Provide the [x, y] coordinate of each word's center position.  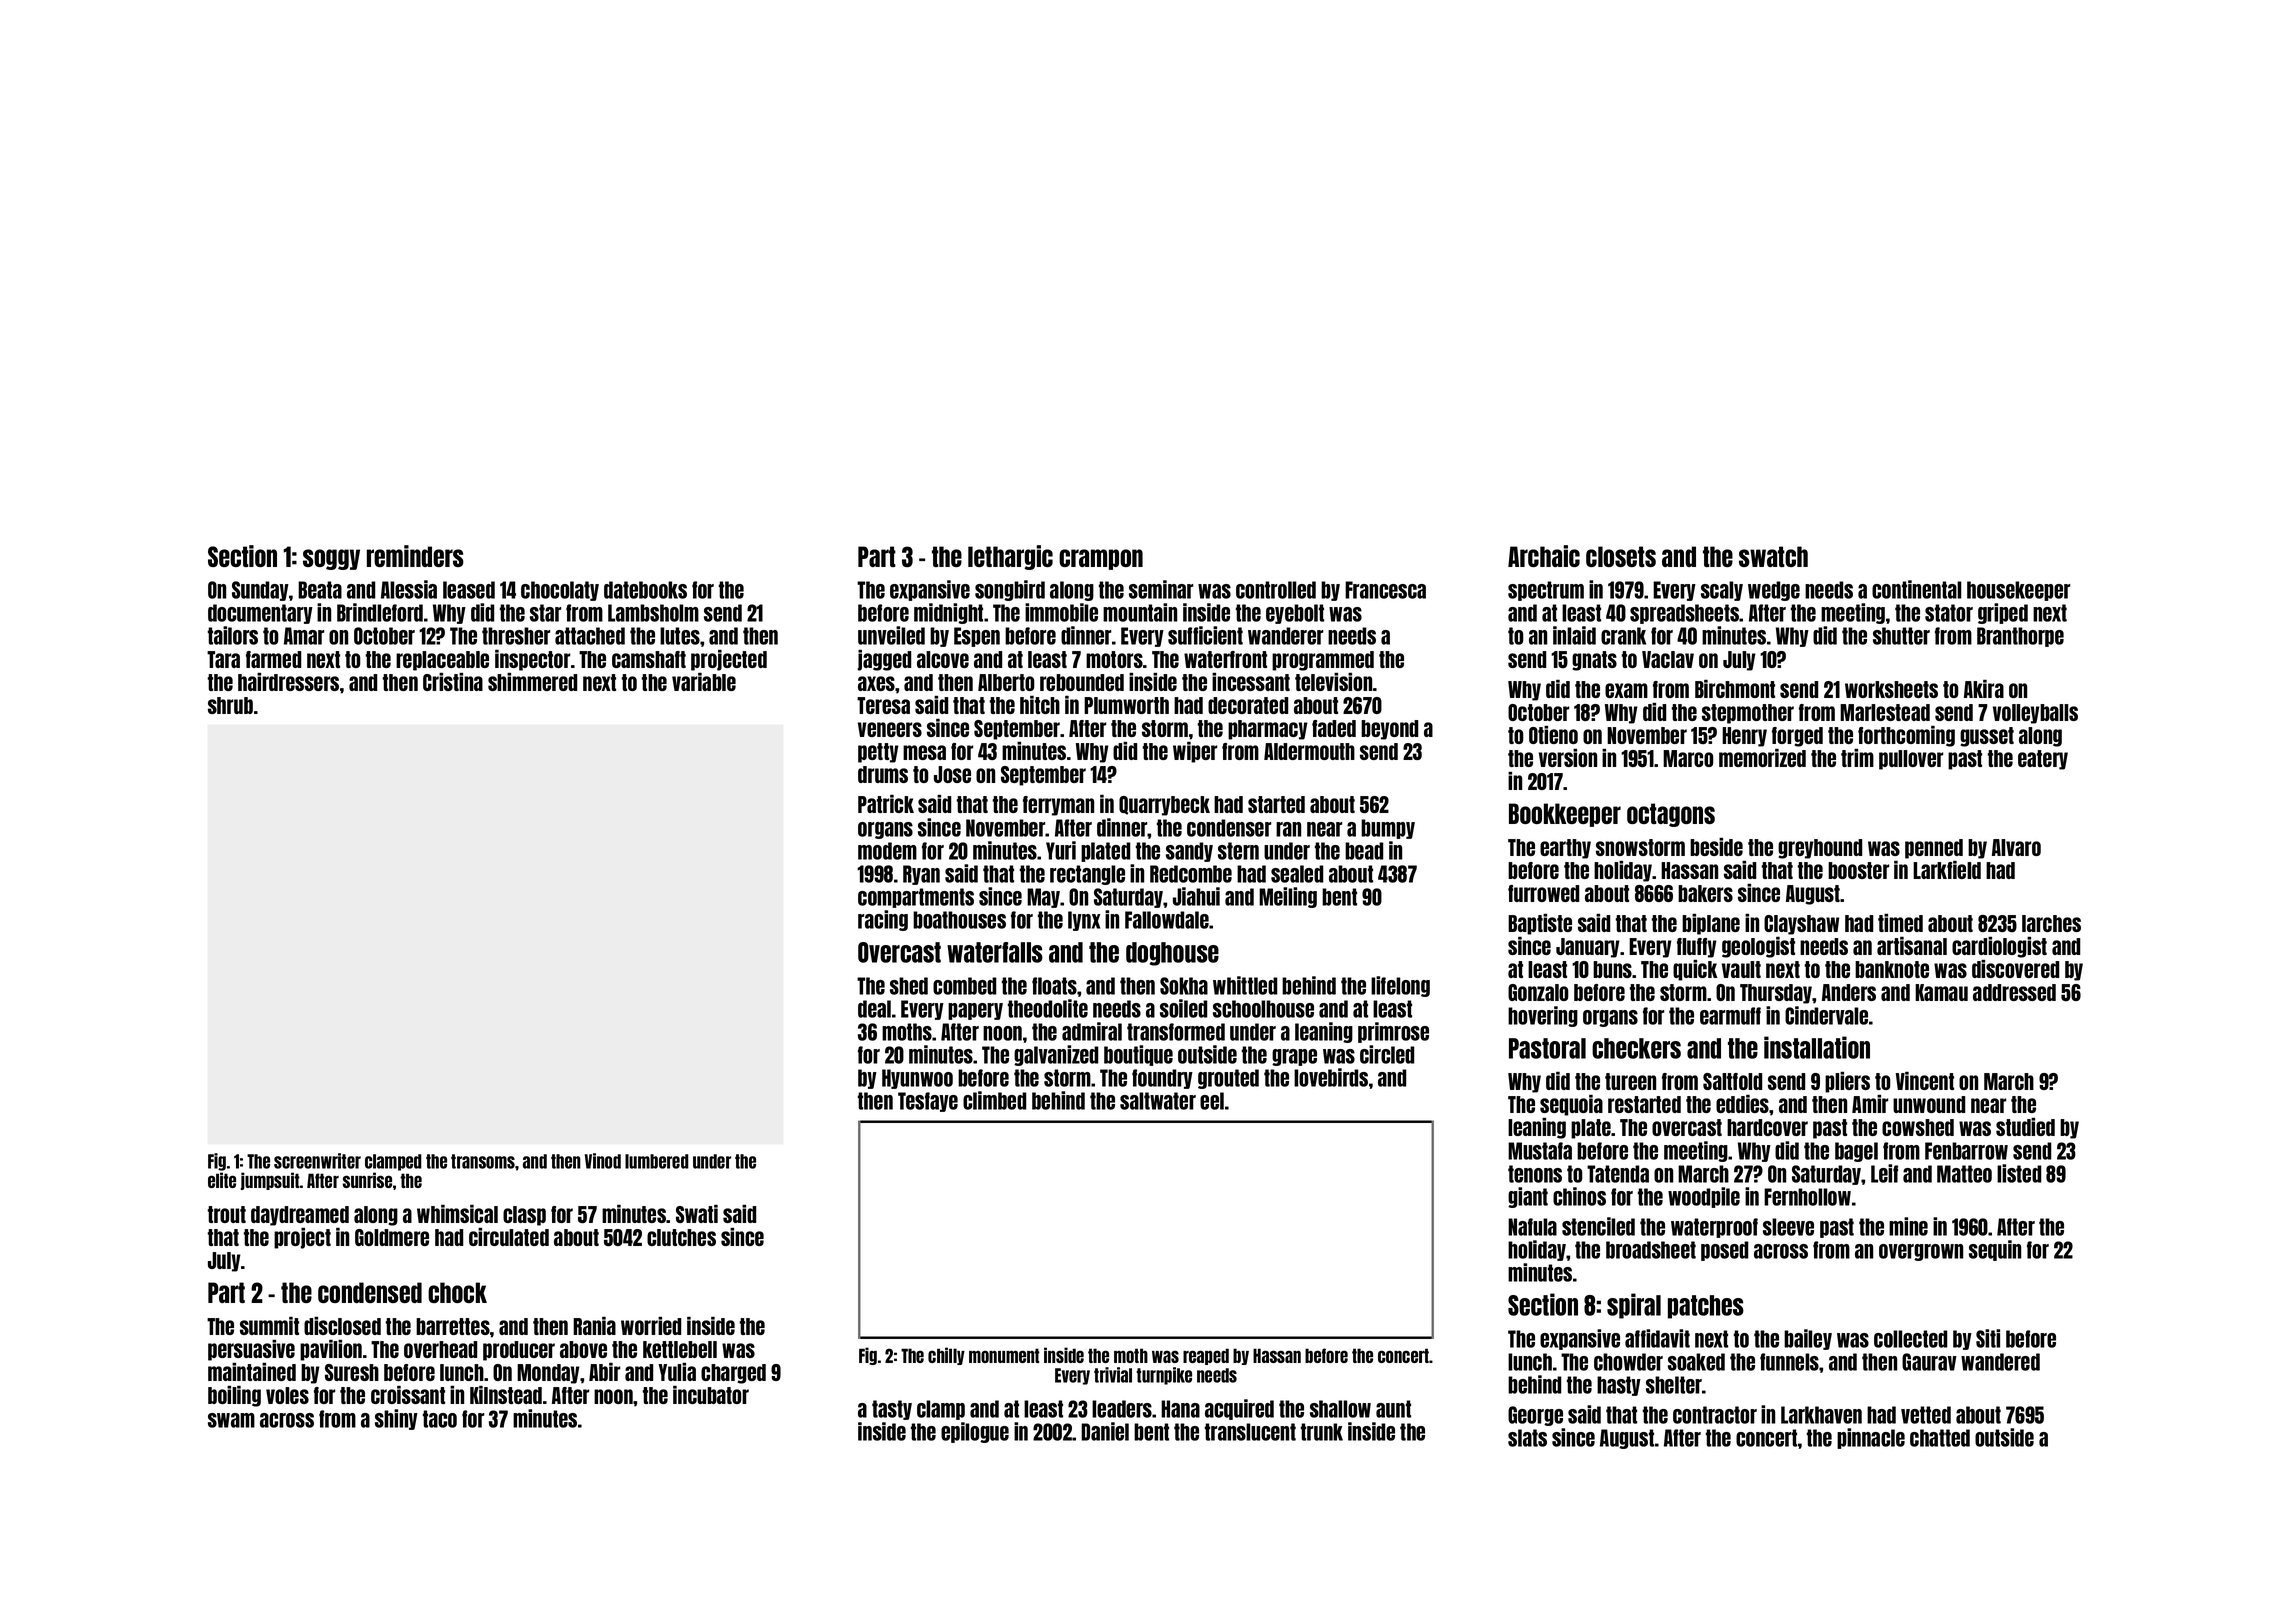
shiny [396, 1419]
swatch [1773, 556]
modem [887, 851]
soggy [331, 559]
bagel [1856, 1152]
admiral [1092, 1031]
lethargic [1010, 557]
